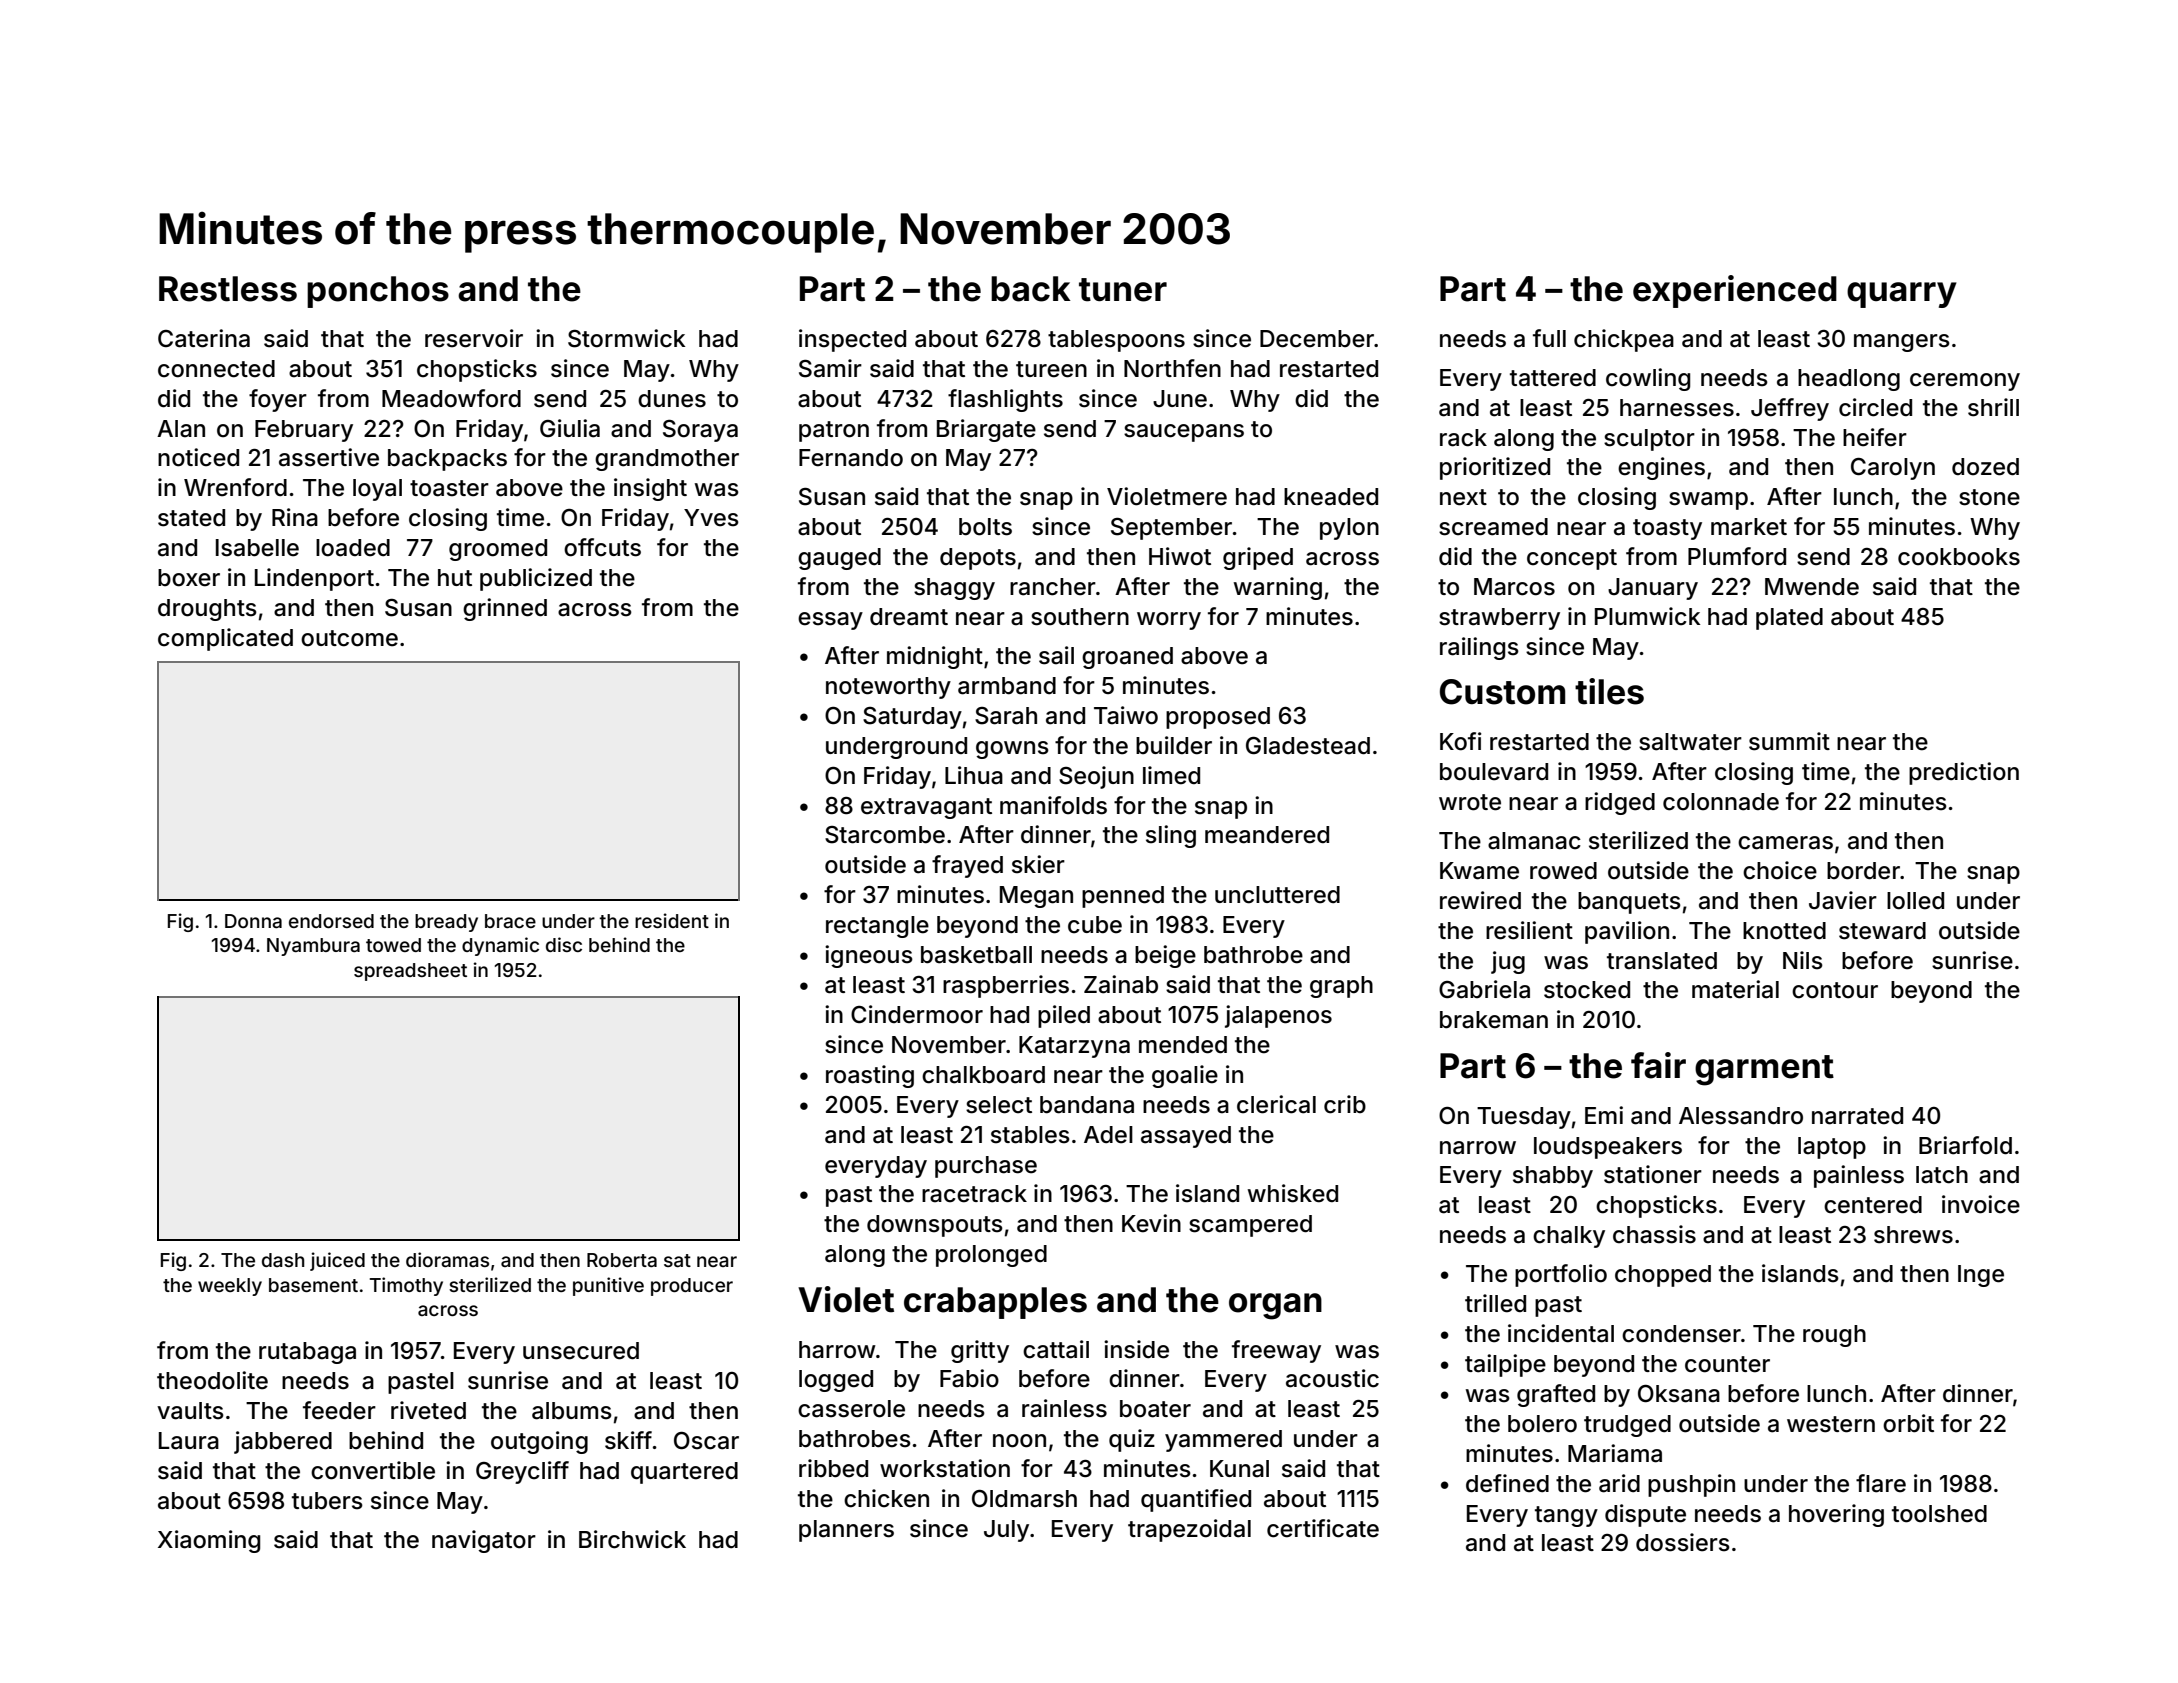 This document has width=2178, height=1683. Describe the element at coordinates (228, 289) in the document. I see `Restless` at that location.
